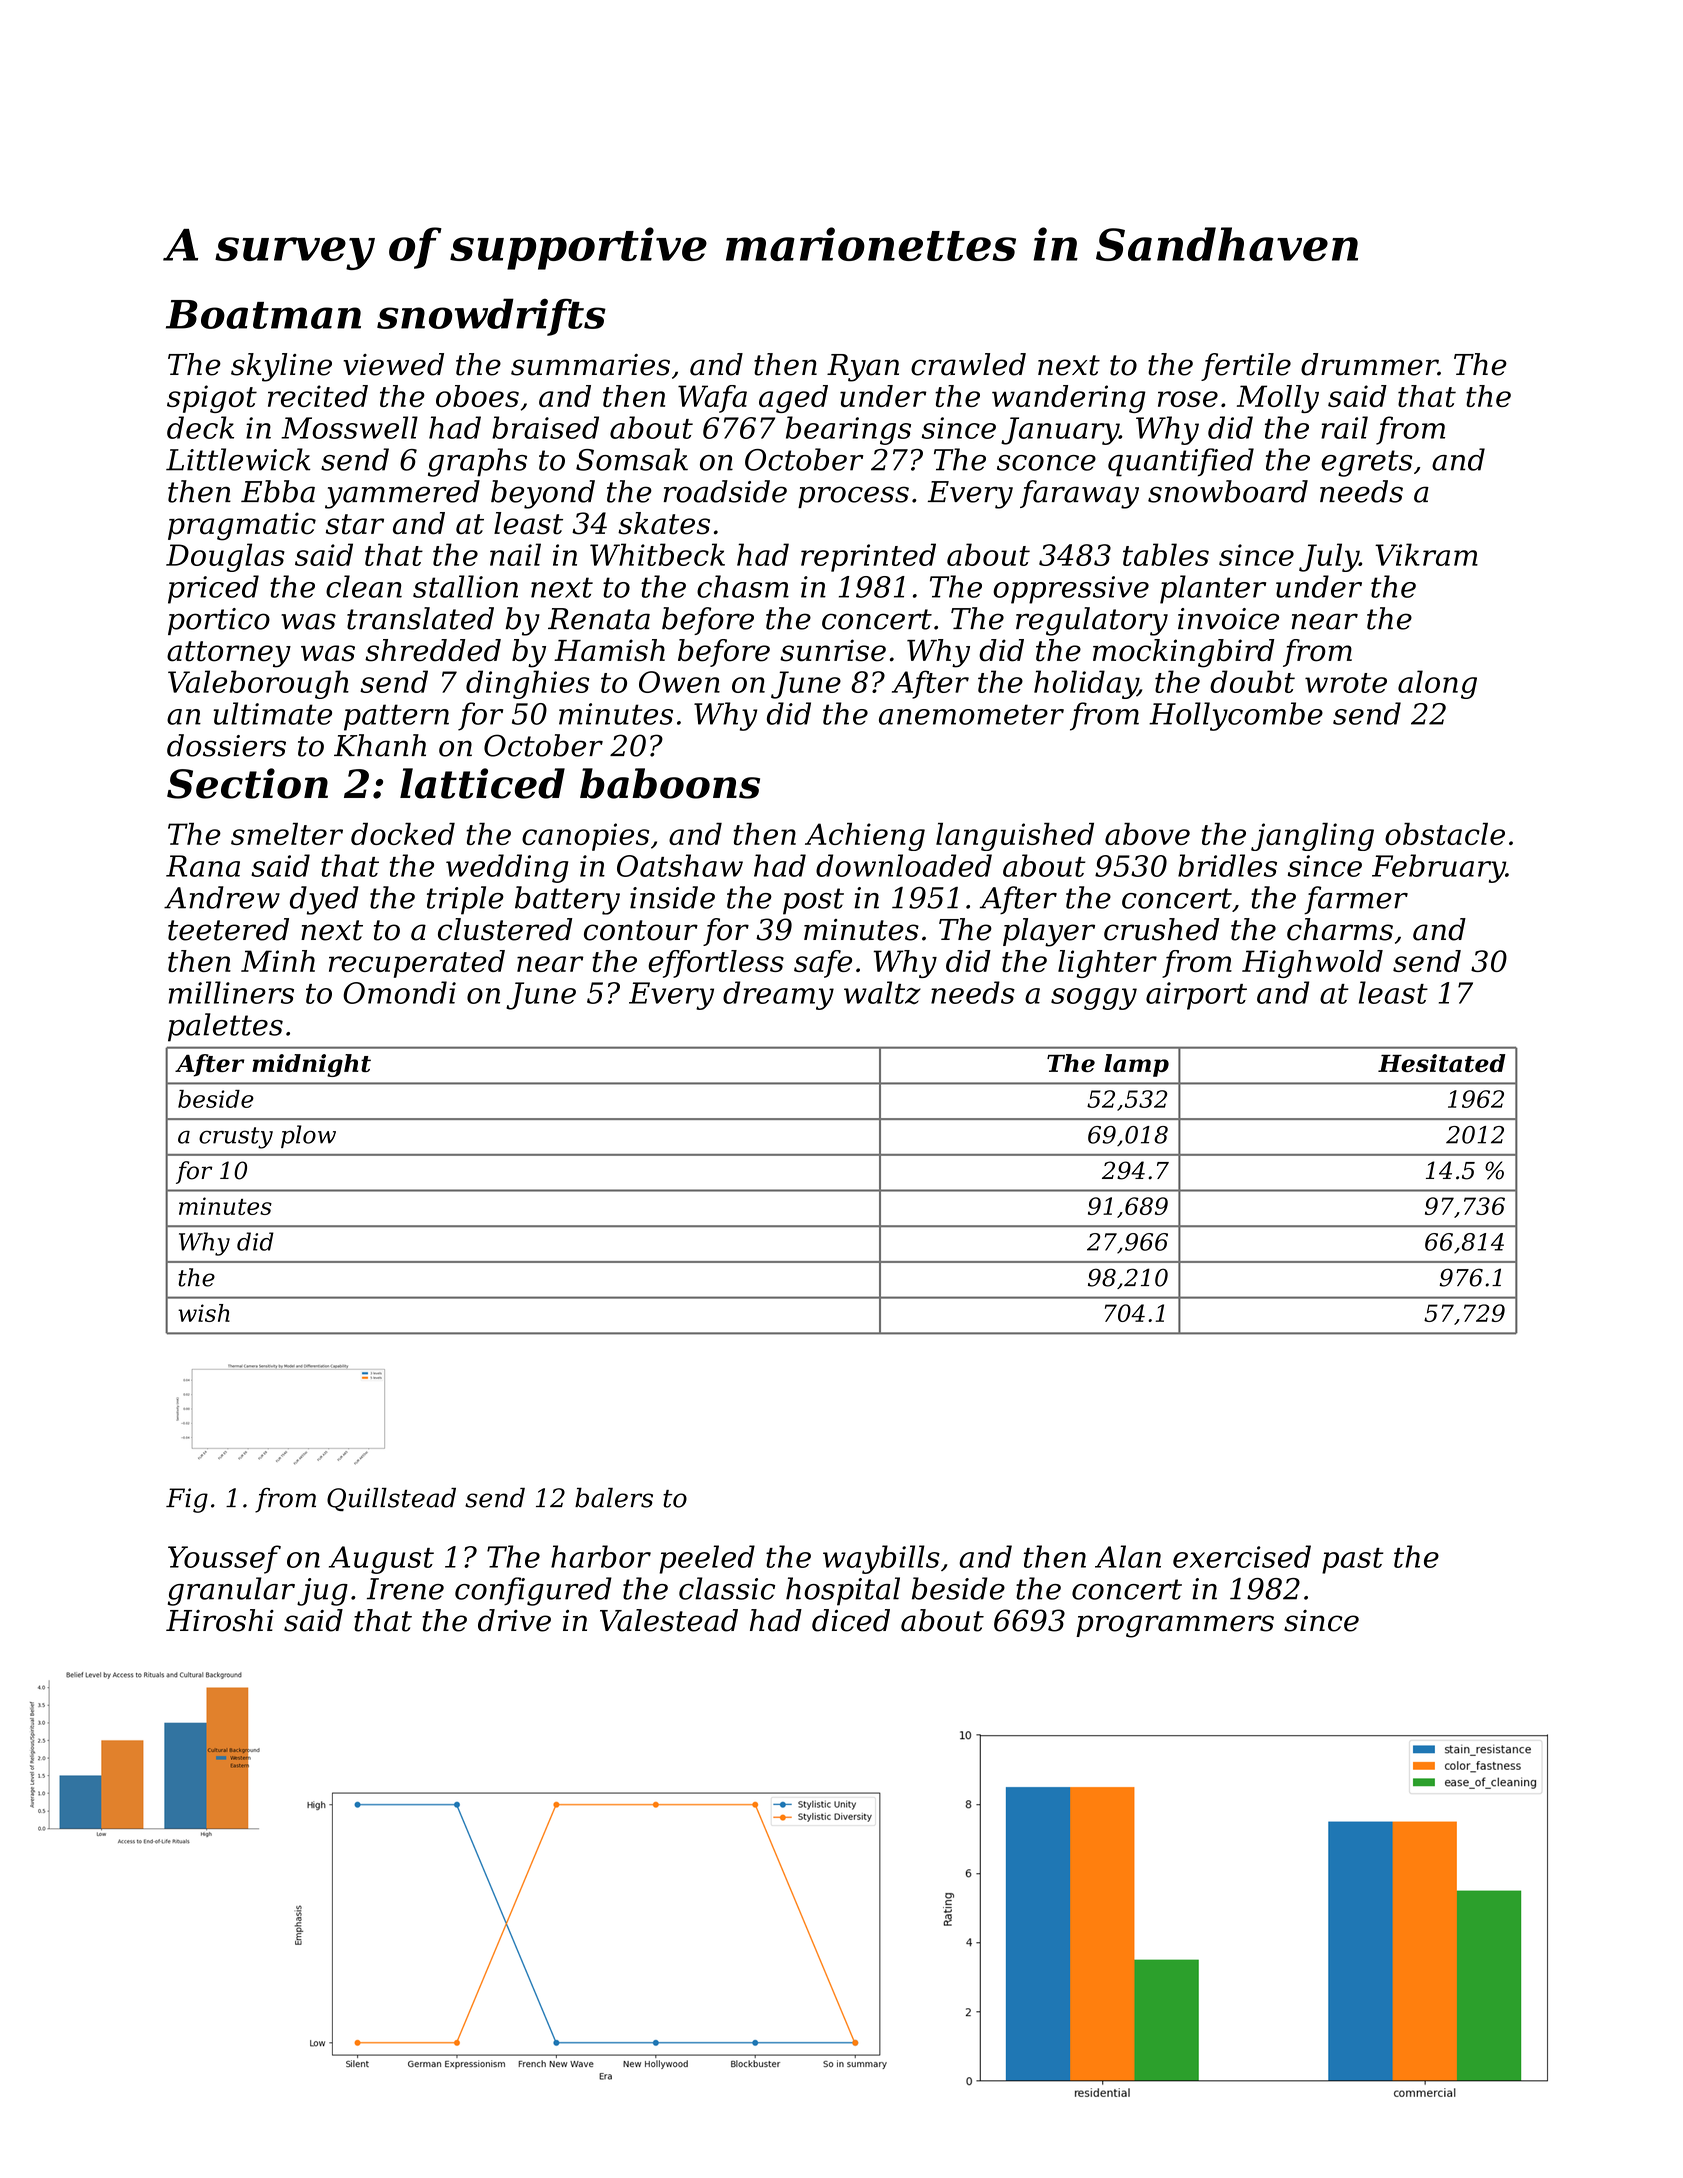  What do you see at coordinates (1426, 554) in the screenshot?
I see `Vikram` at bounding box center [1426, 554].
